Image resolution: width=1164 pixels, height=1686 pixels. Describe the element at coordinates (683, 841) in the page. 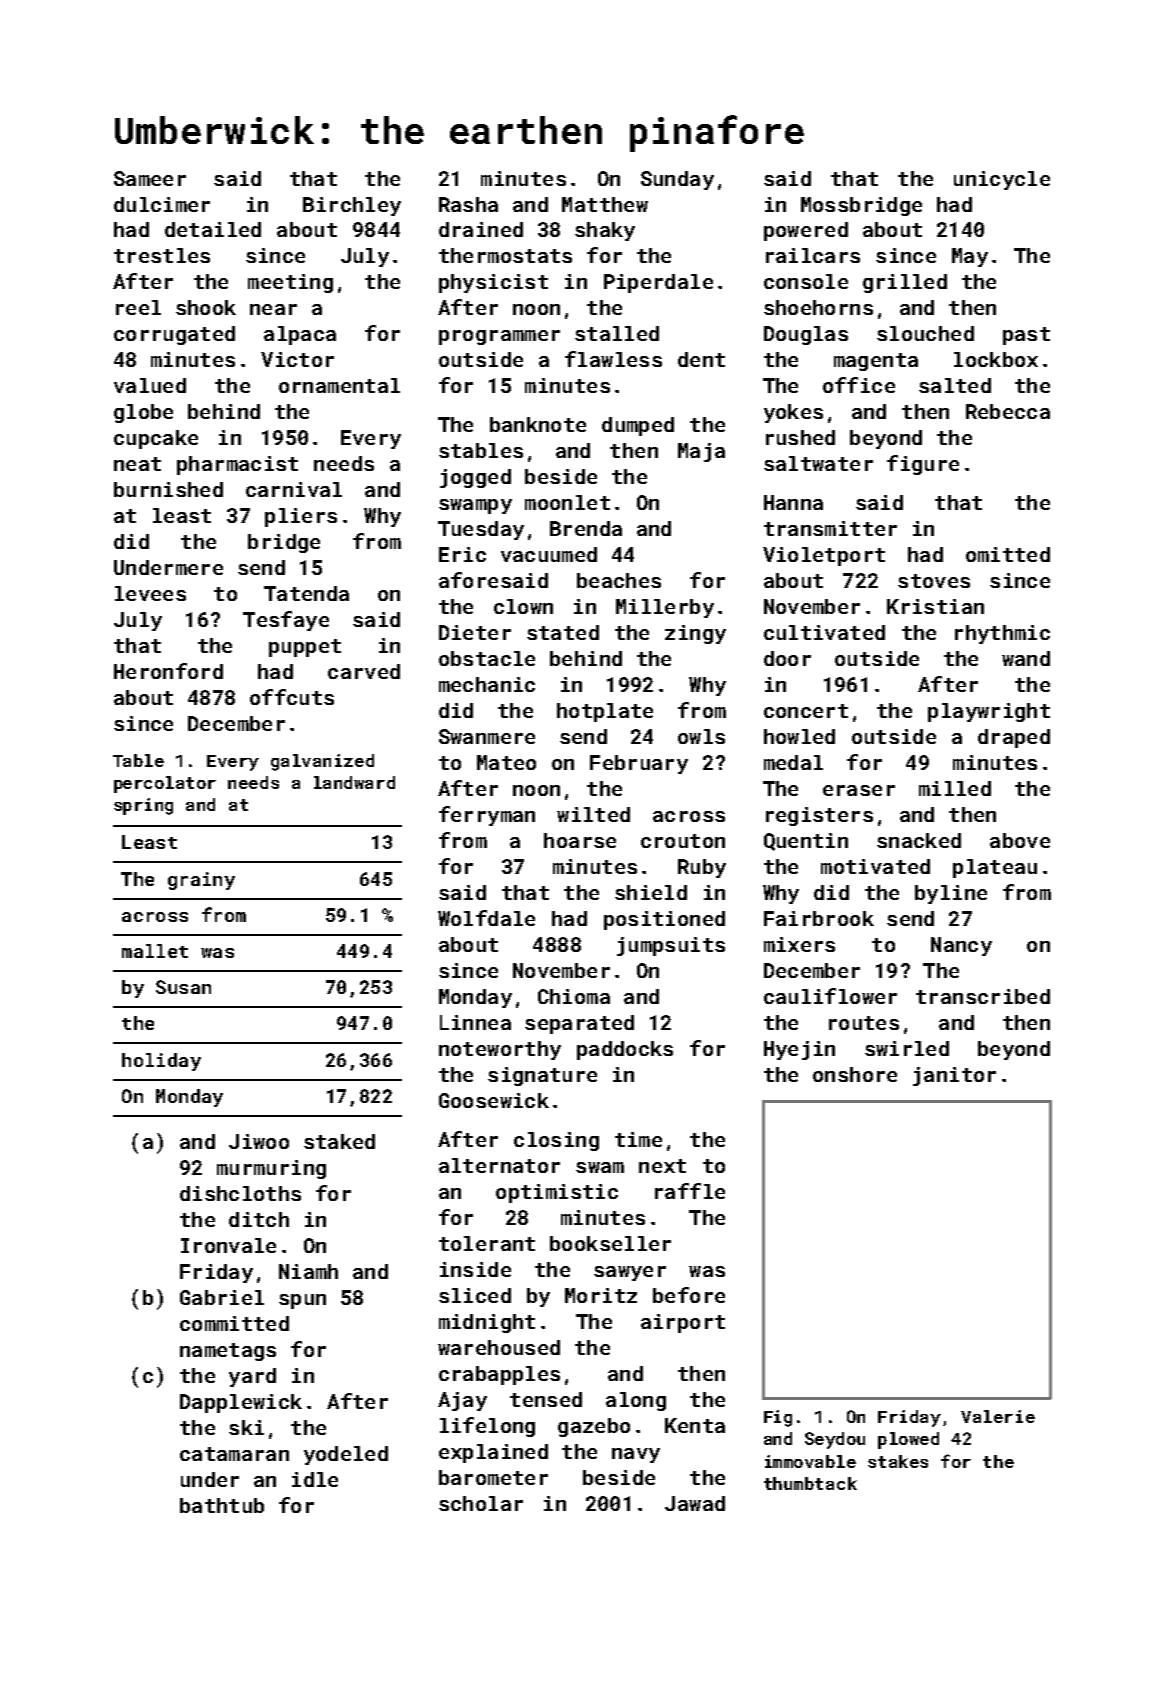

I see `crouton` at that location.
